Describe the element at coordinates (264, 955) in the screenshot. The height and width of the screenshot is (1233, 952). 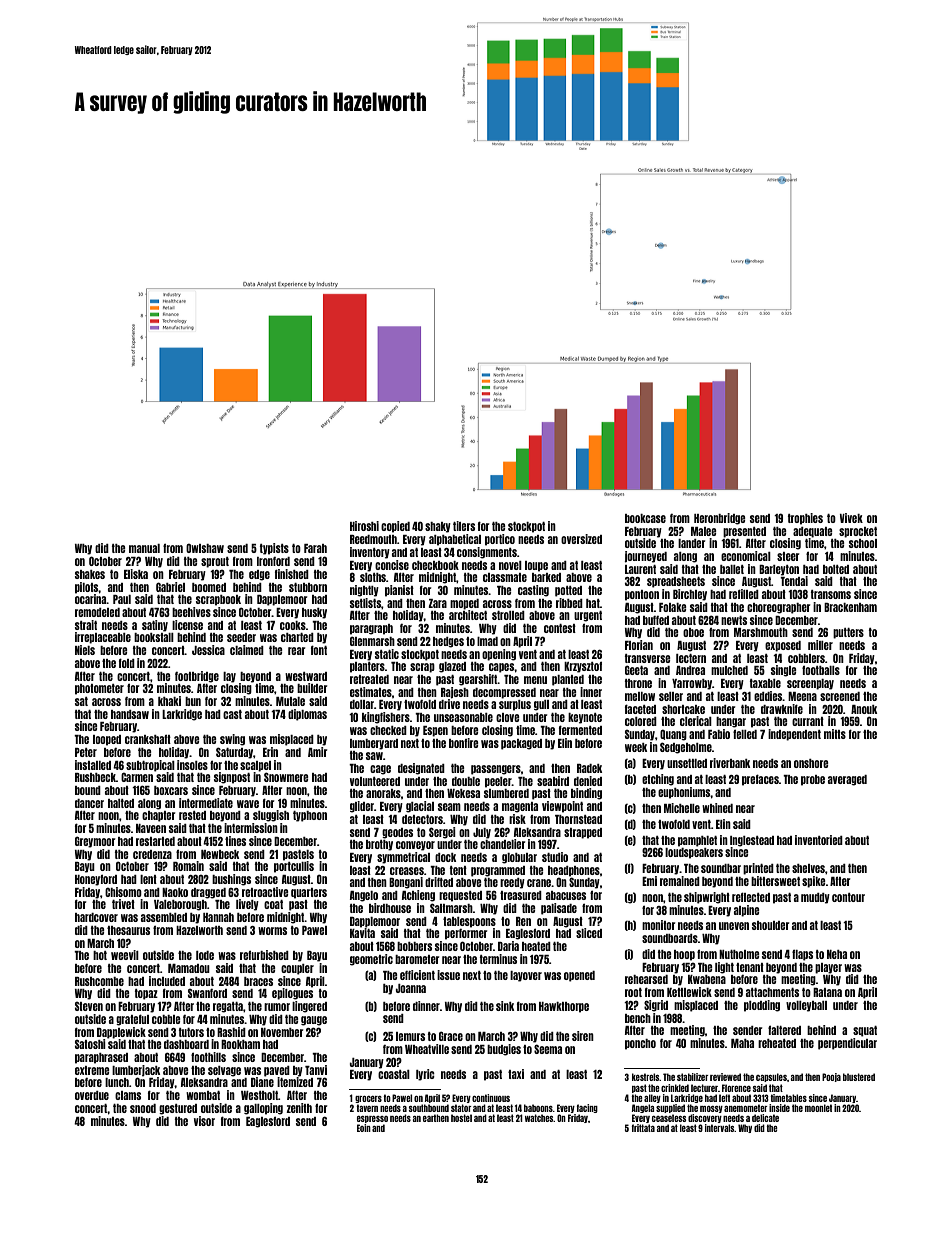
I see `refurbished` at that location.
